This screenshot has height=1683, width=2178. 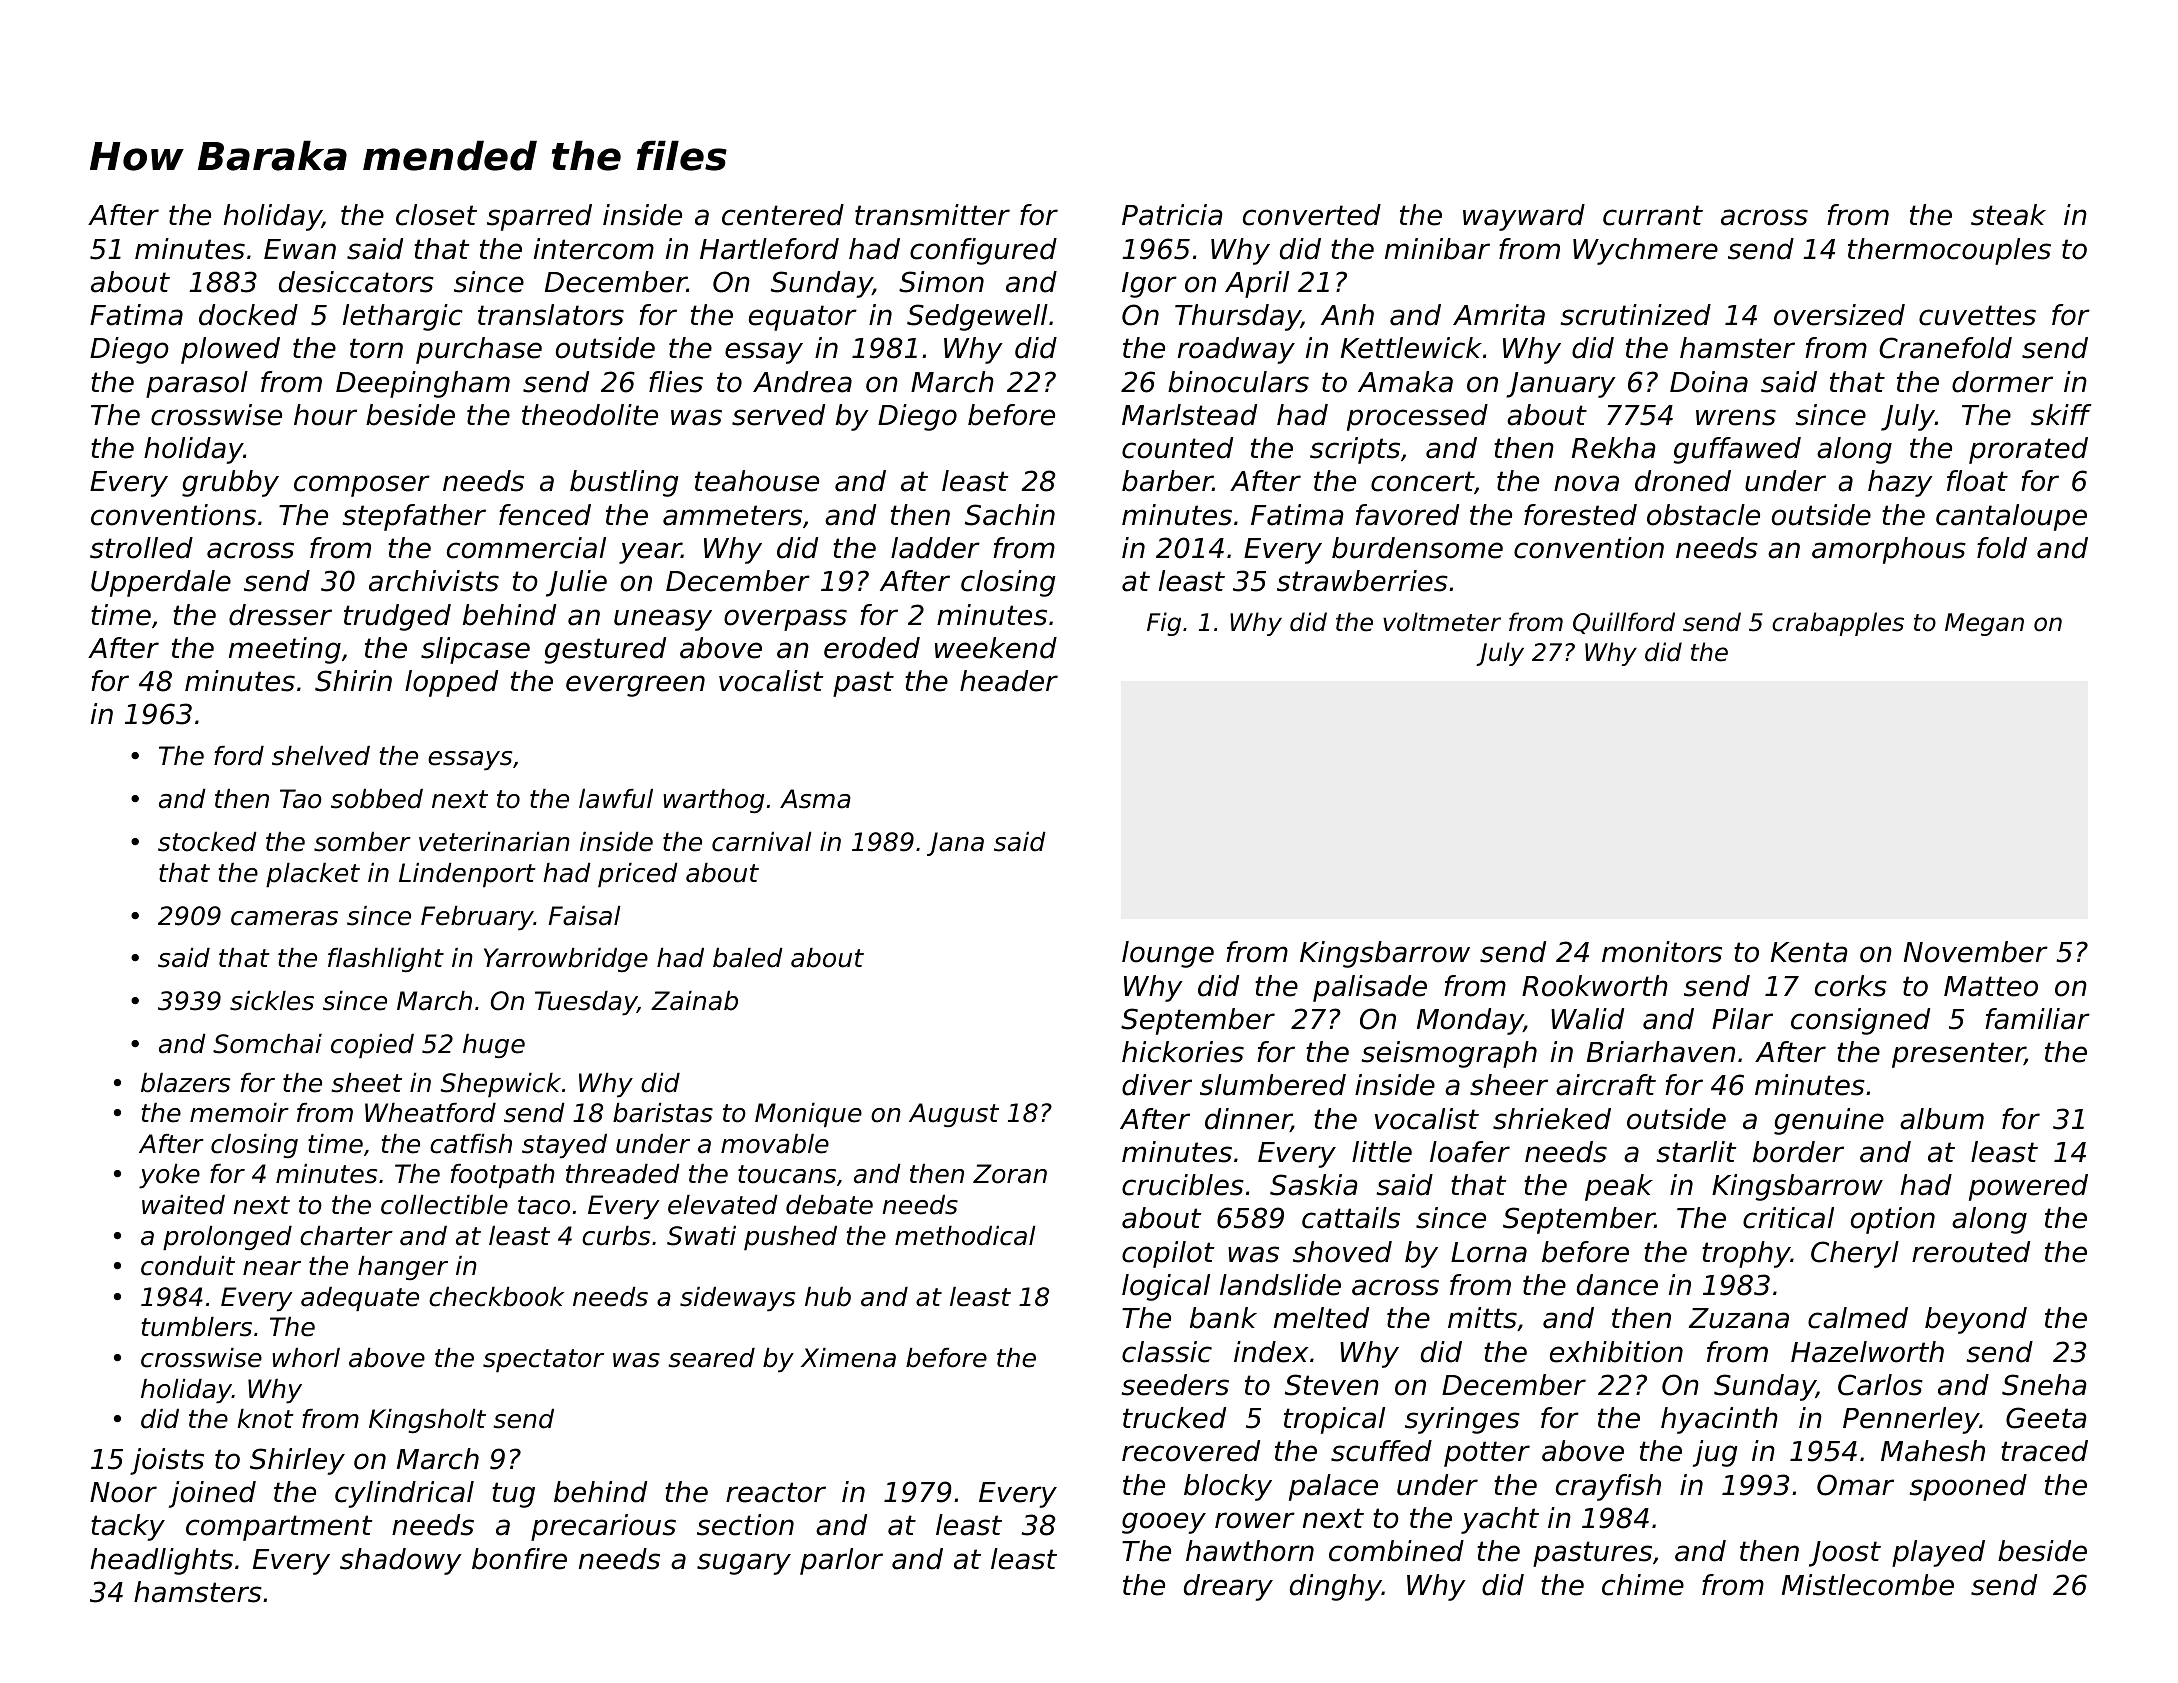 What do you see at coordinates (603, 1527) in the screenshot?
I see `precarious` at bounding box center [603, 1527].
